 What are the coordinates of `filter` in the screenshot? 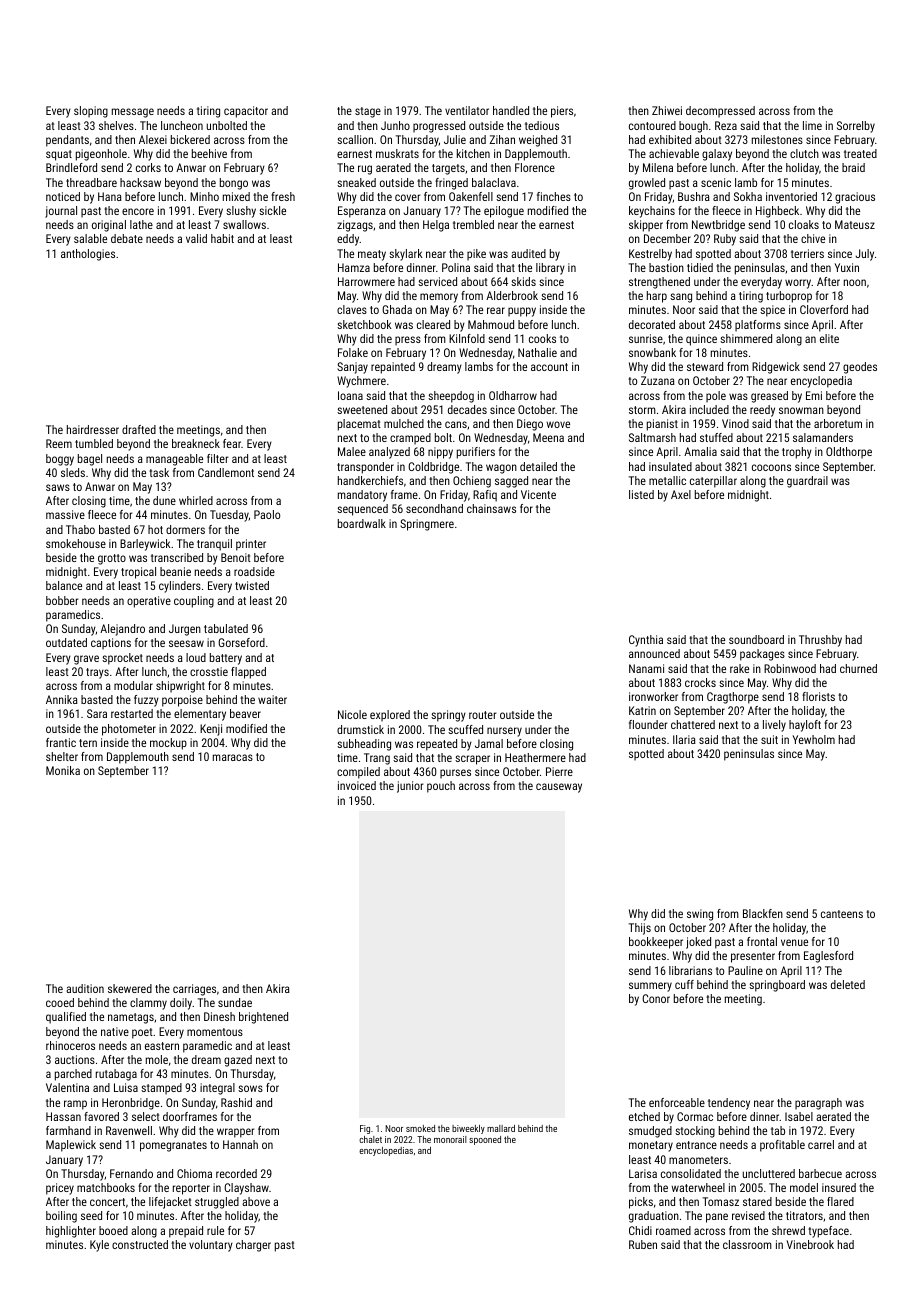 It's located at (217, 458).
